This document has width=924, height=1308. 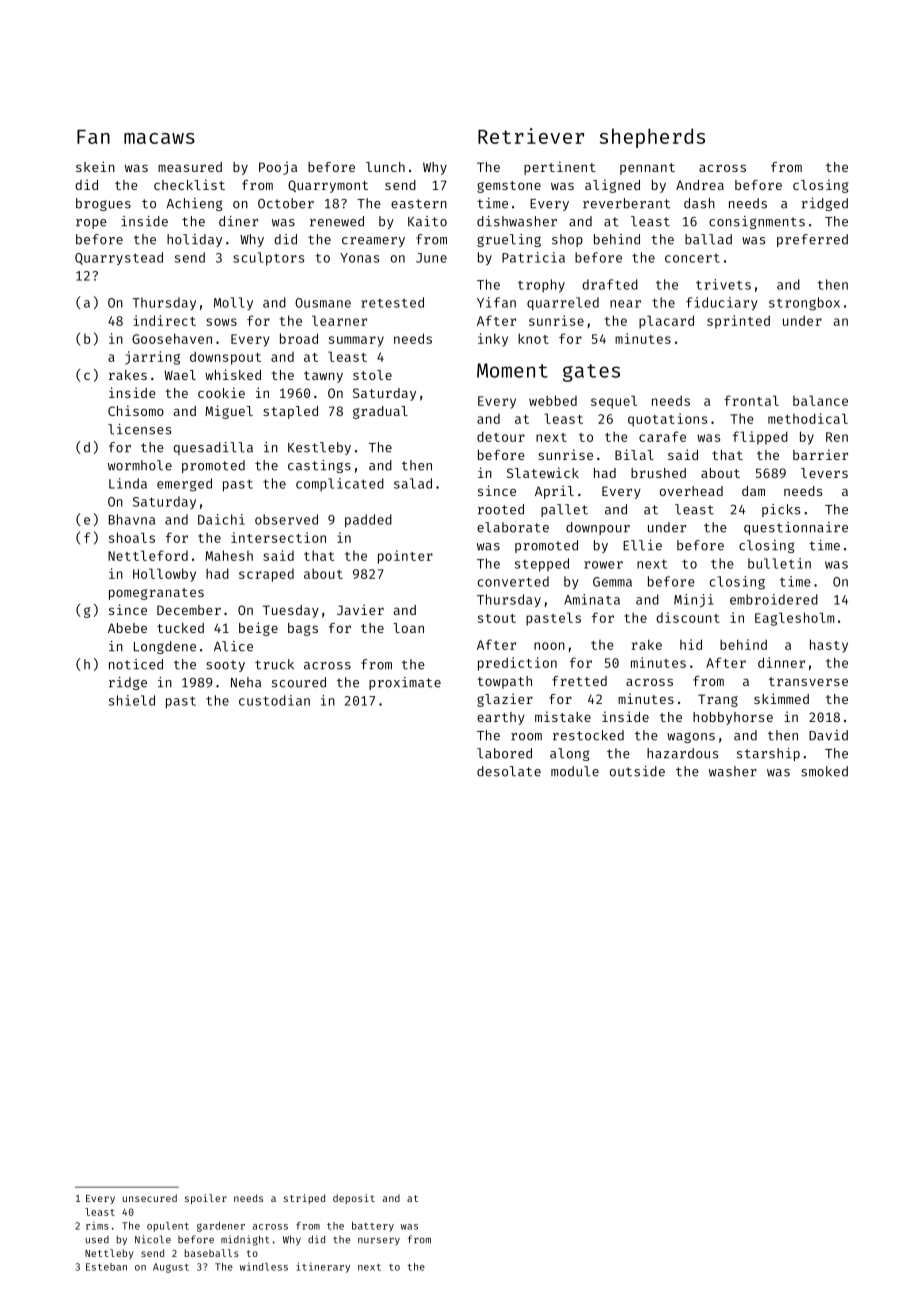 What do you see at coordinates (379, 1241) in the document?
I see `nursery` at bounding box center [379, 1241].
